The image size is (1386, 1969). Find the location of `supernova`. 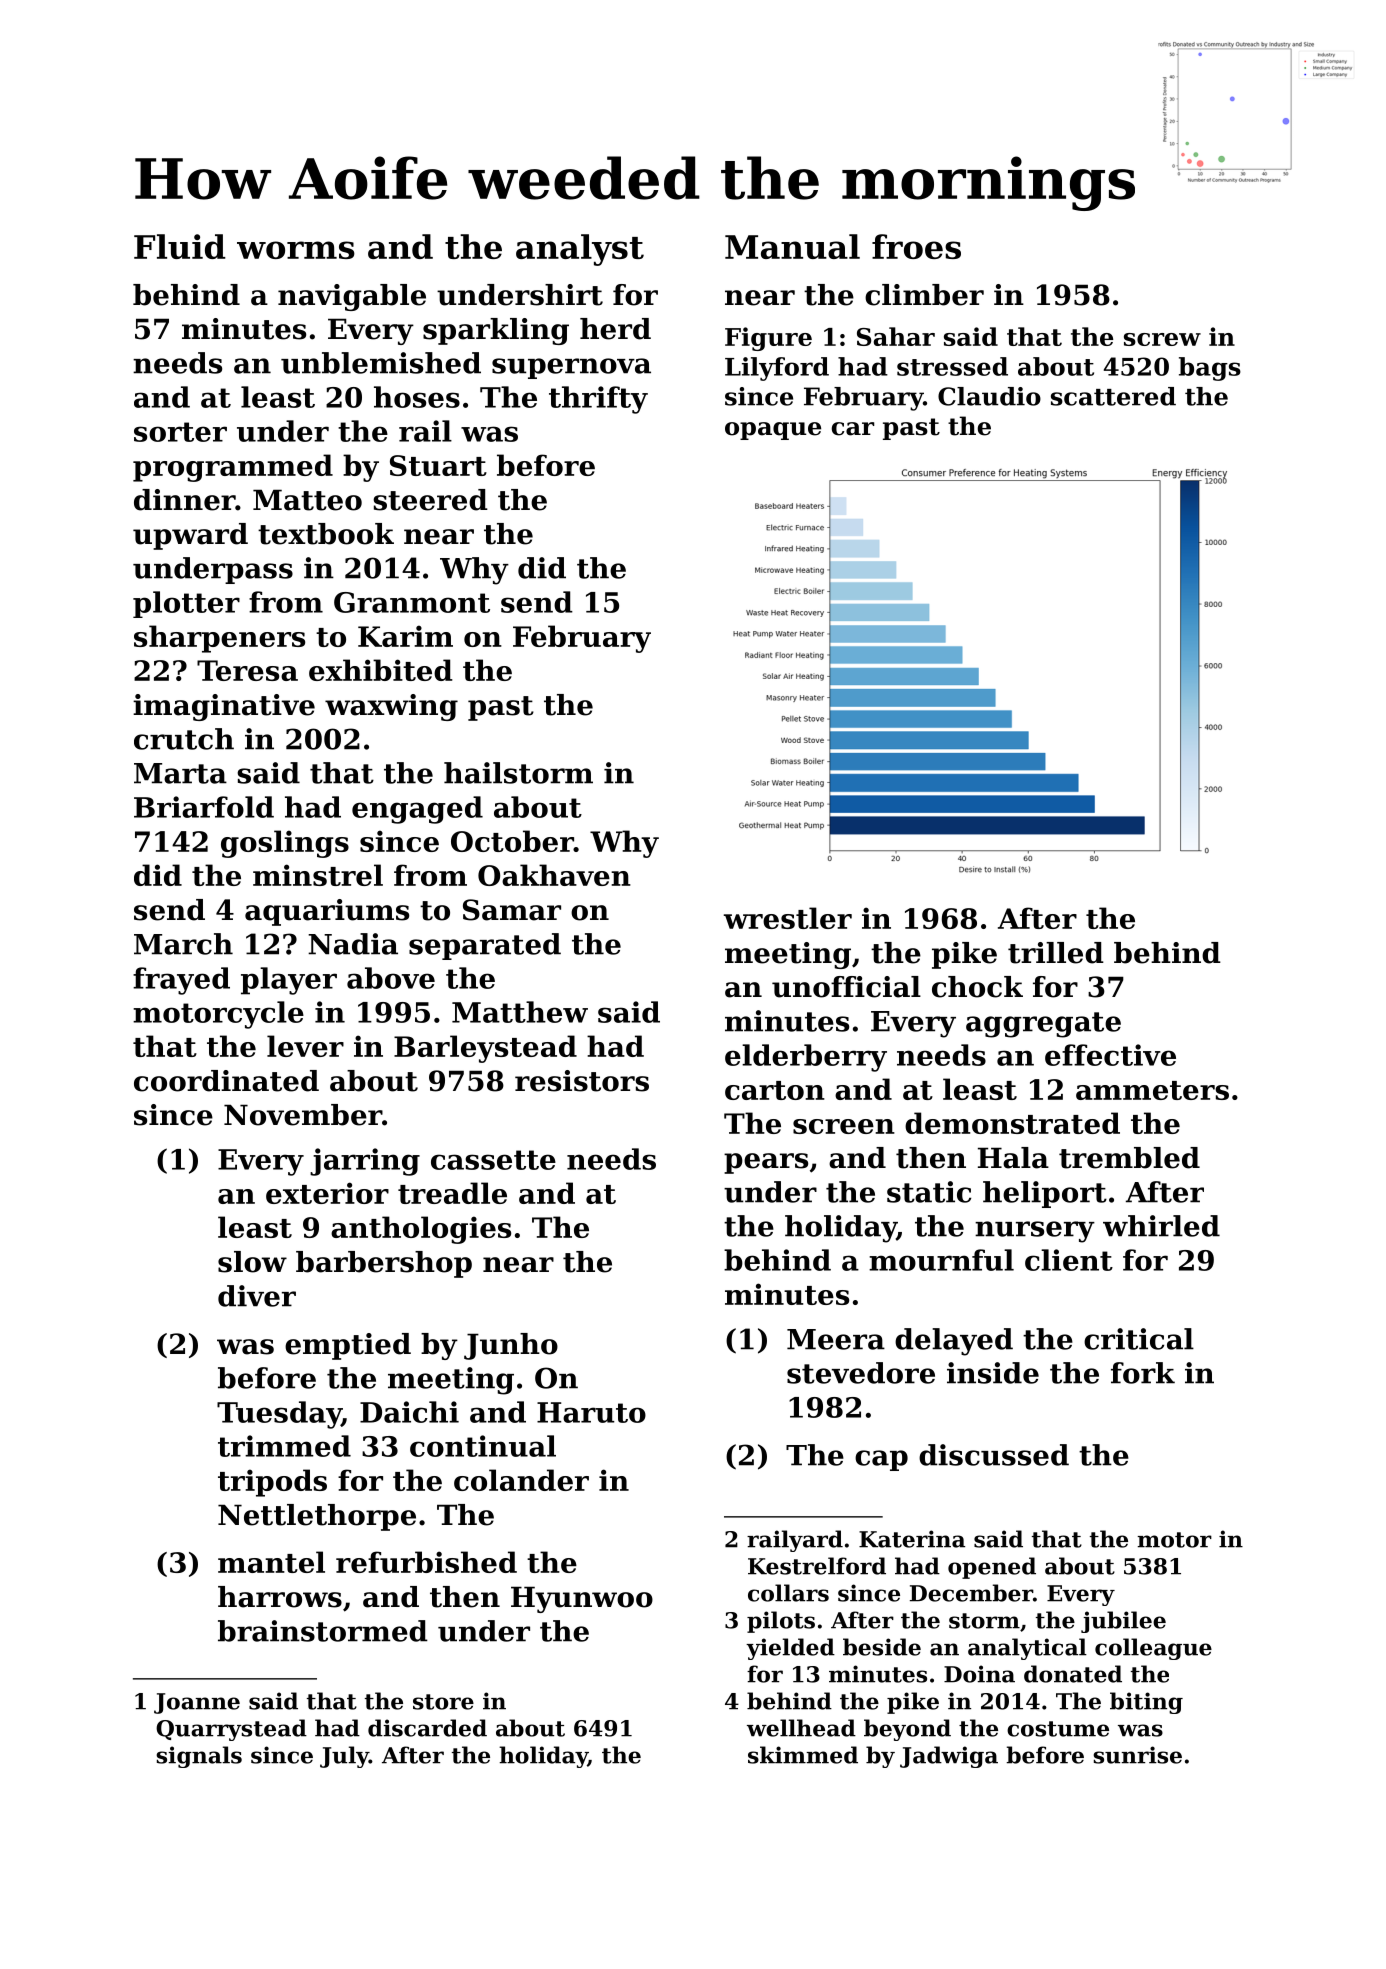

supernova is located at coordinates (571, 368).
